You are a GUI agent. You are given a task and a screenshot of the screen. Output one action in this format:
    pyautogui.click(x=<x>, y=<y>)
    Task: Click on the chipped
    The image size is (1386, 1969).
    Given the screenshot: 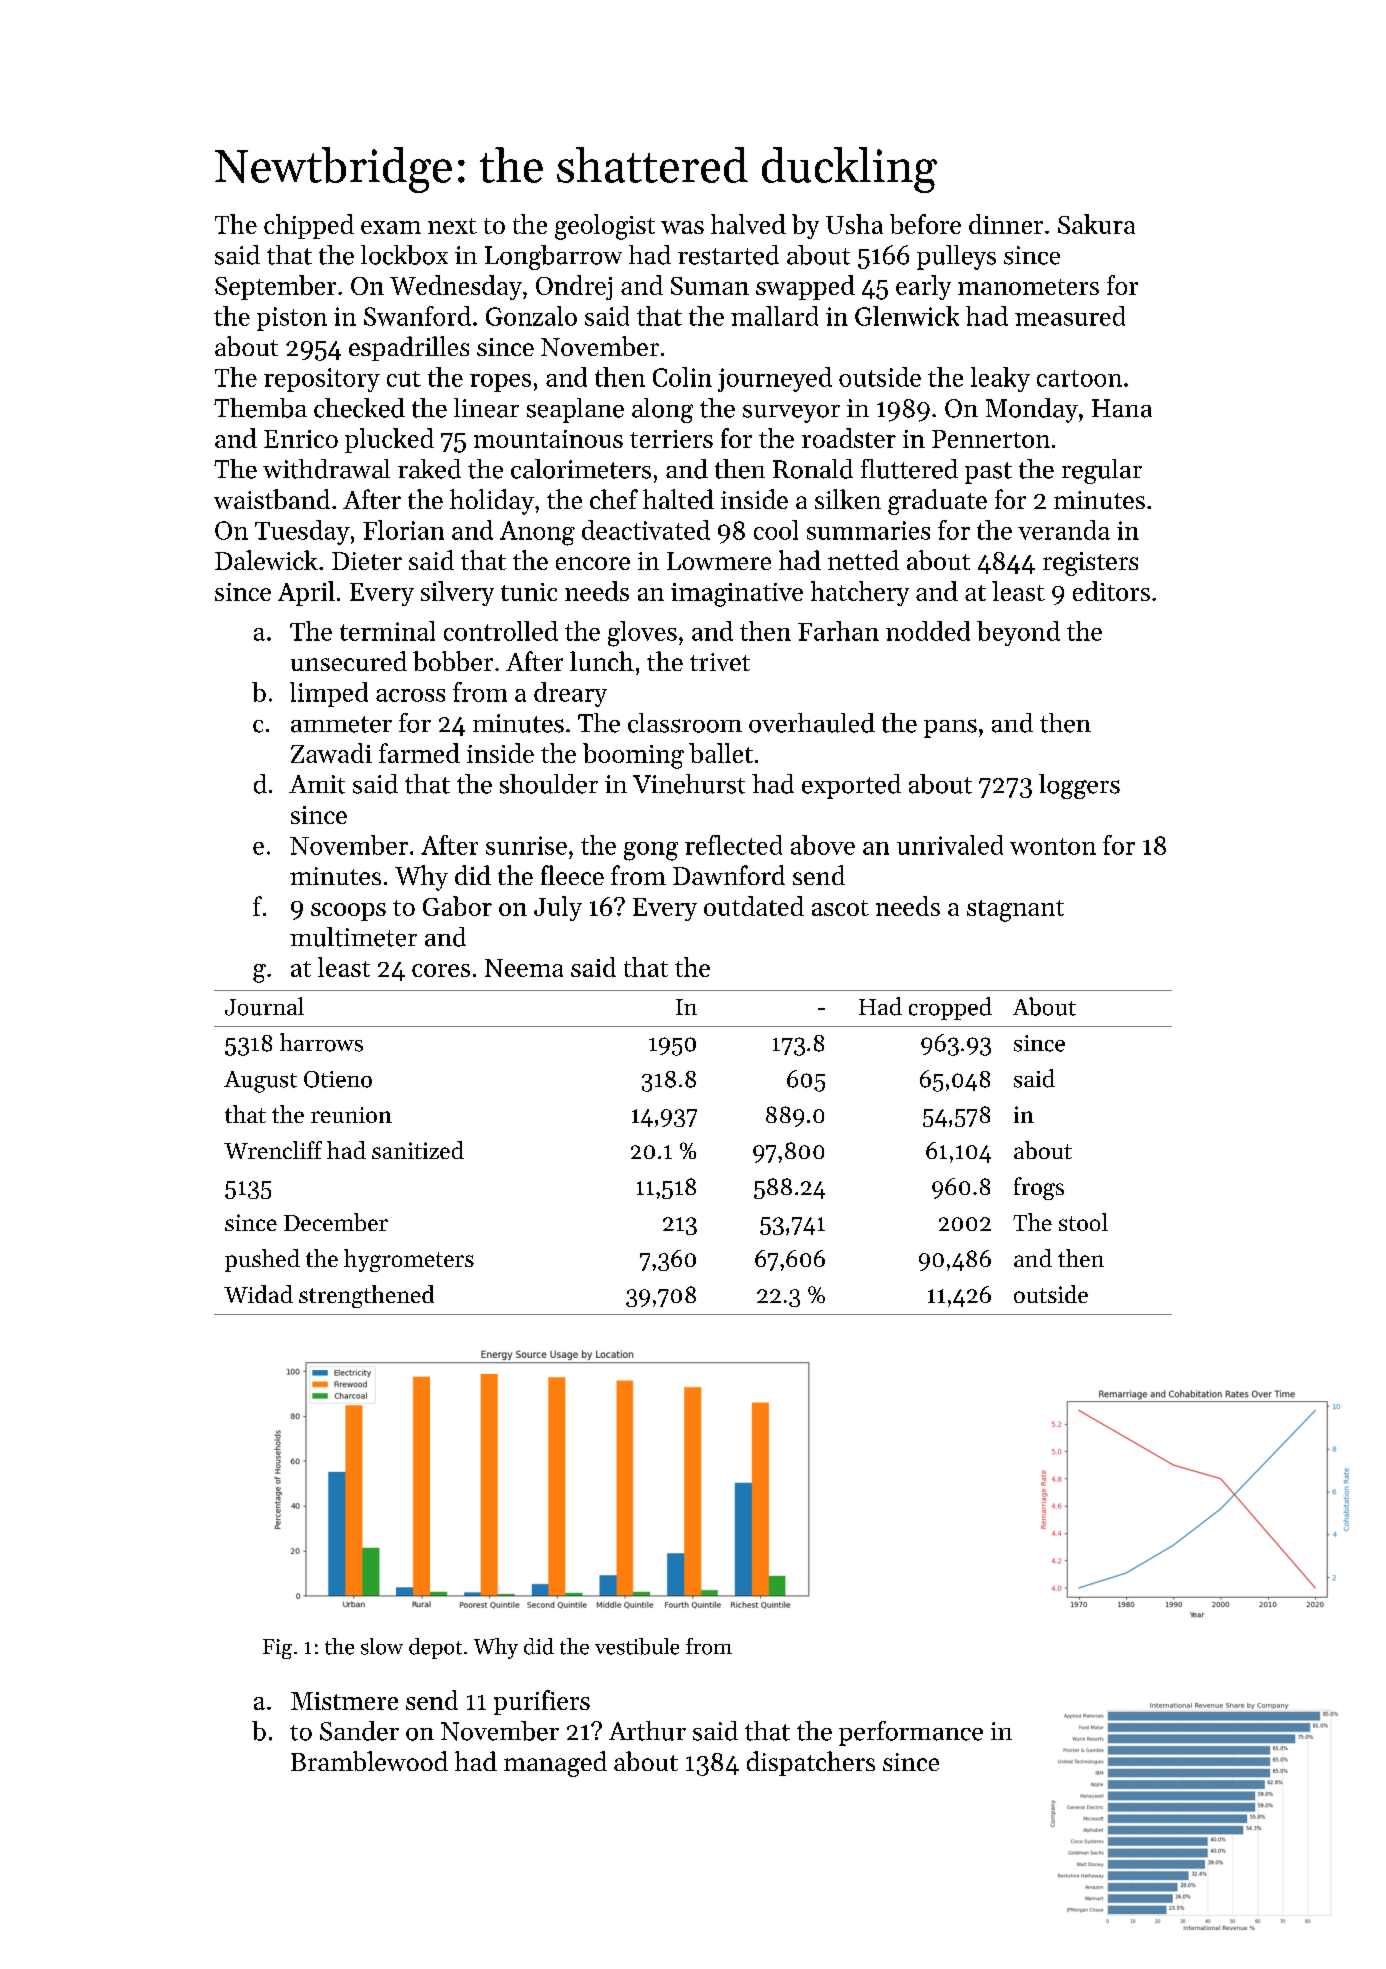 What is the action you would take?
    pyautogui.click(x=309, y=226)
